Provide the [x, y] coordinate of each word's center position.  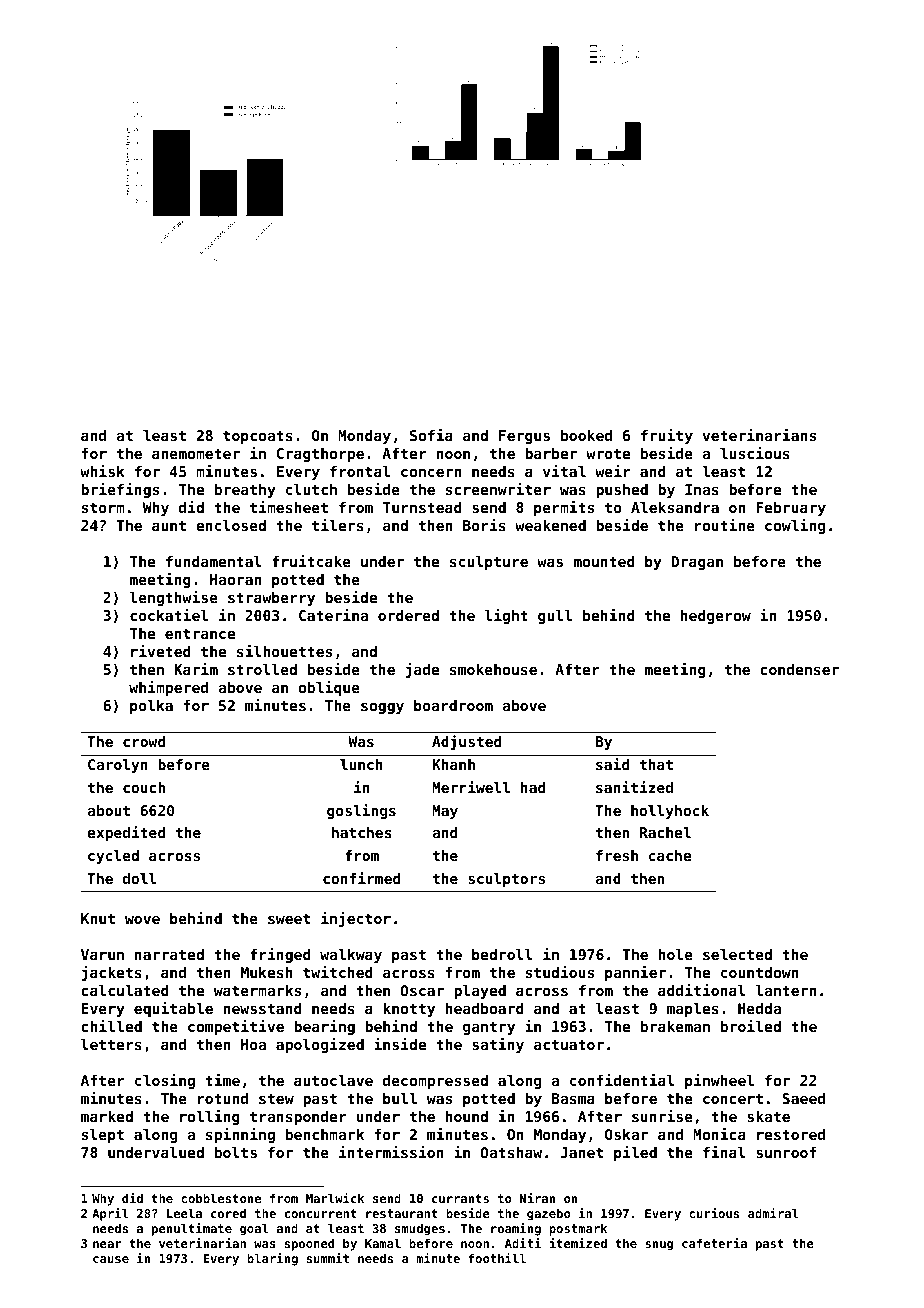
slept [103, 1136]
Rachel [665, 832]
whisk [102, 471]
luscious [755, 453]
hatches [362, 832]
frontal [360, 471]
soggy [382, 708]
